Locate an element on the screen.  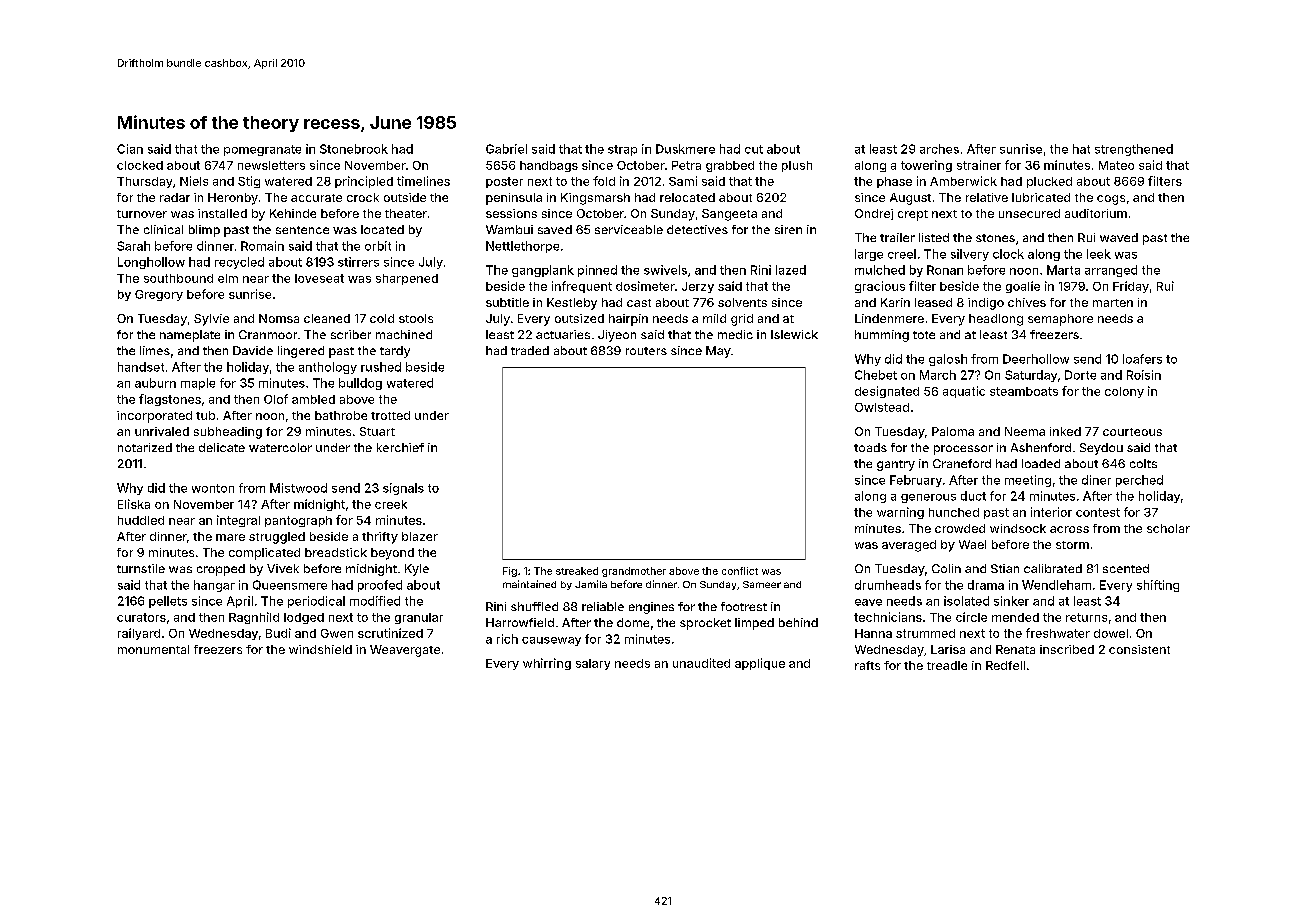
huddled is located at coordinates (141, 520).
